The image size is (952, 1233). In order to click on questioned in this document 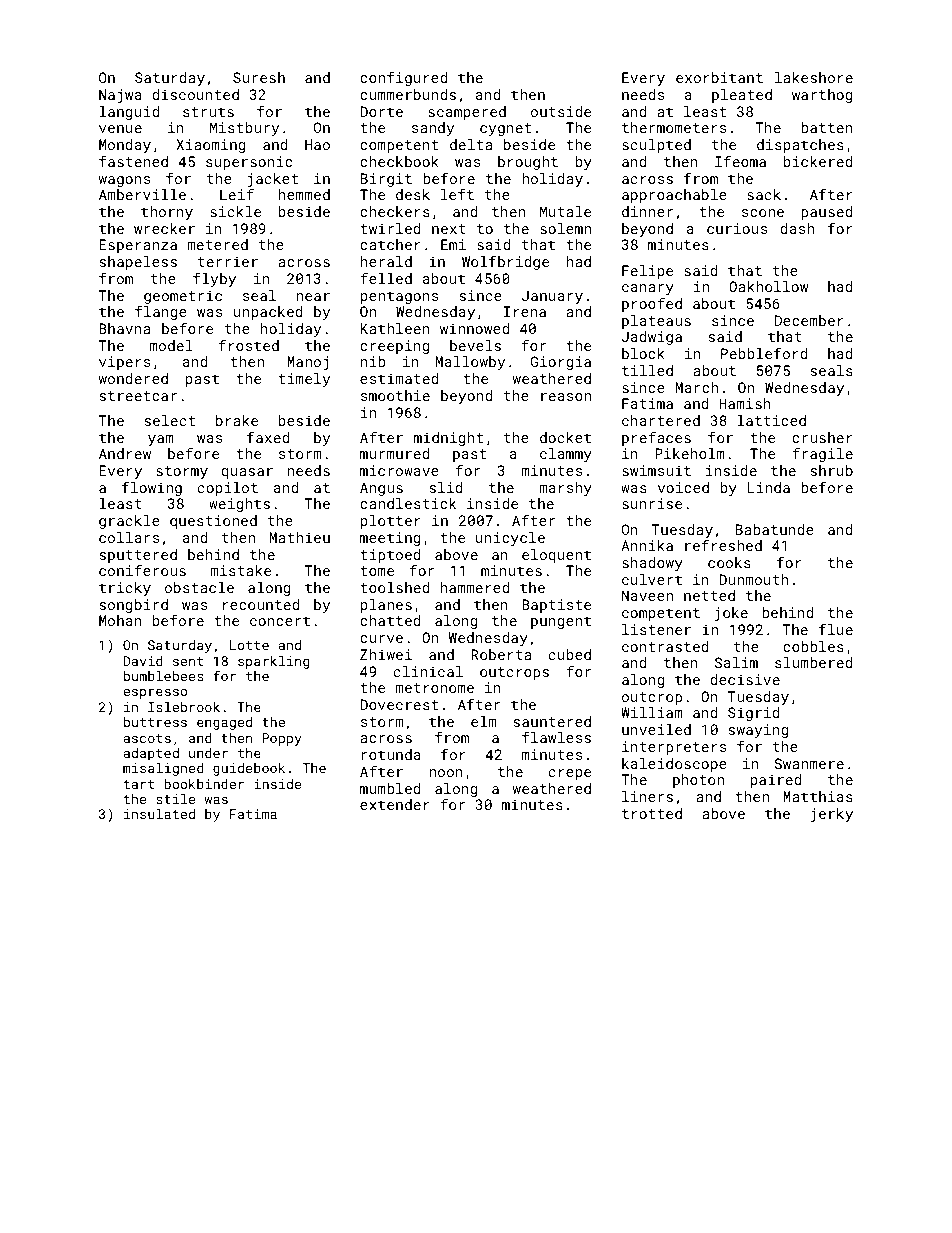, I will do `click(213, 522)`.
